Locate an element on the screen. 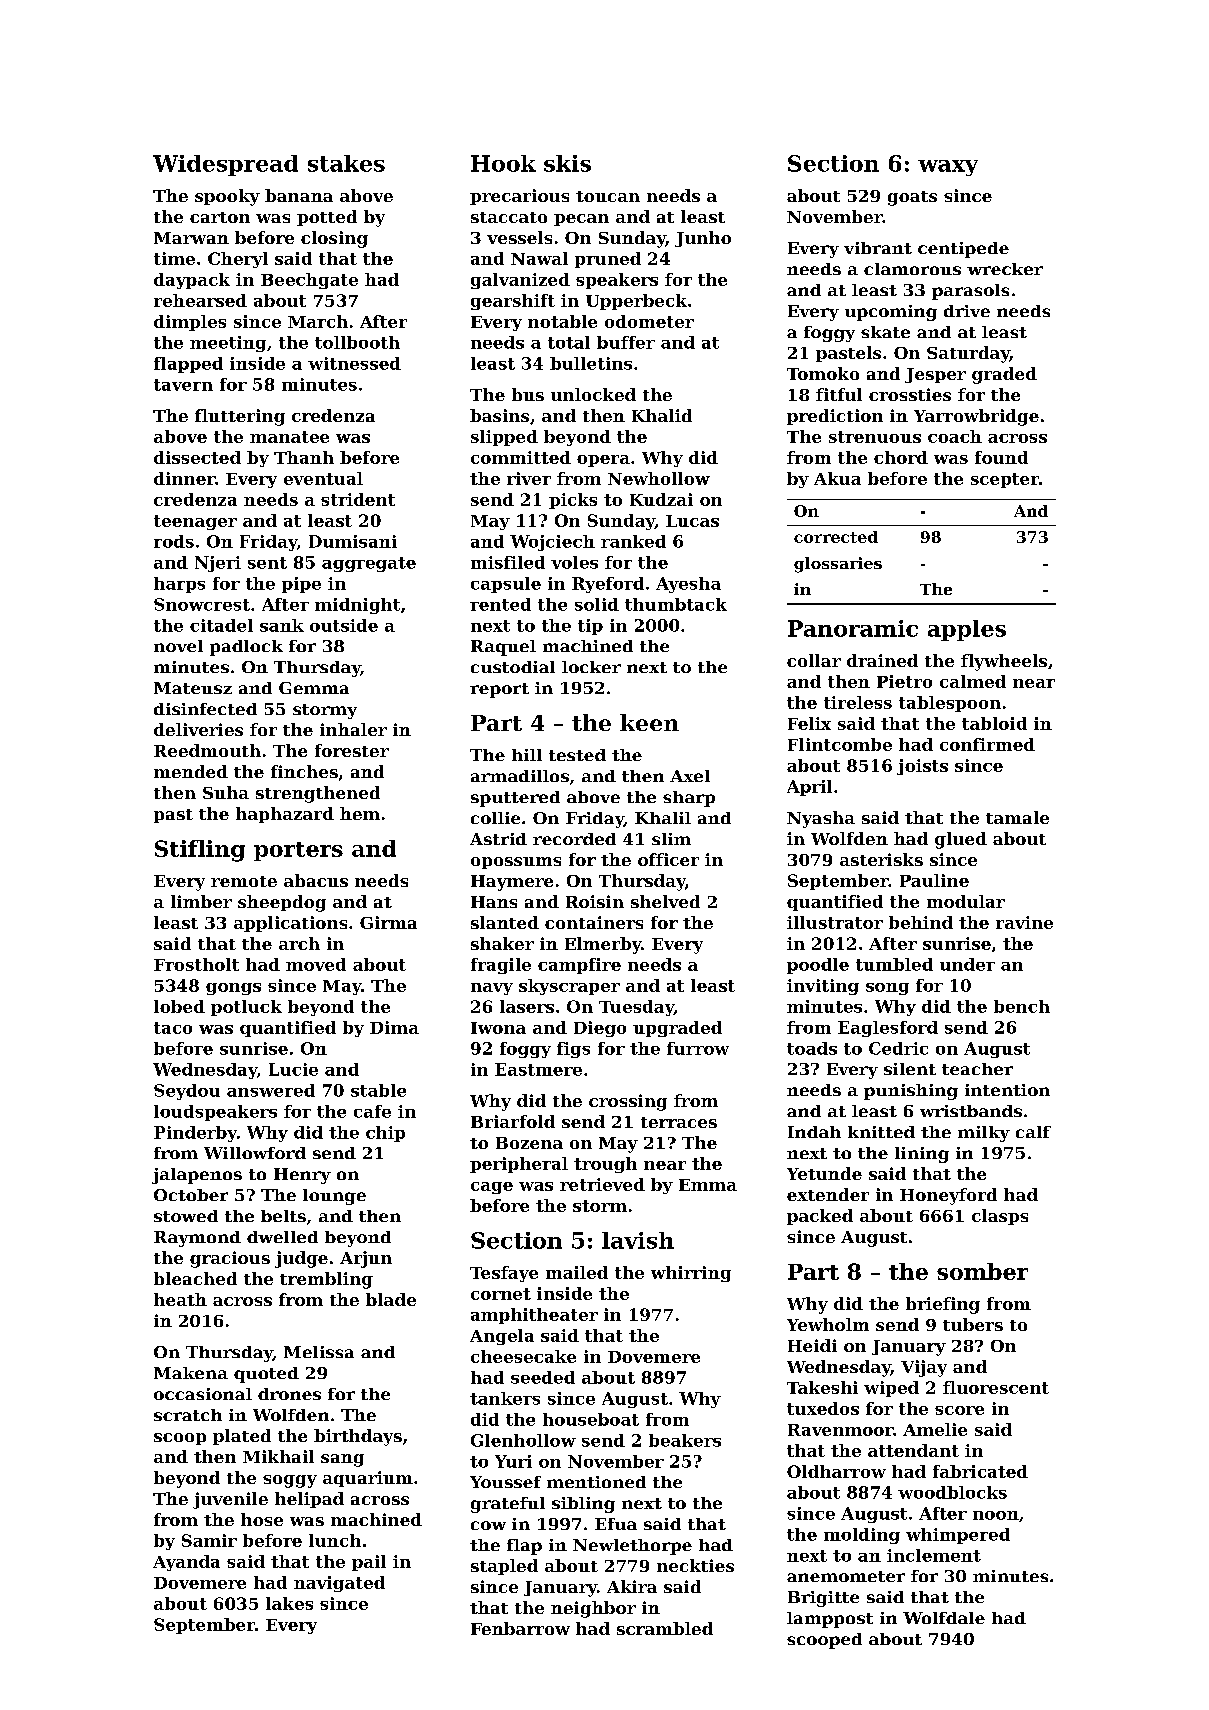 This screenshot has width=1209, height=1710. Lucie is located at coordinates (293, 1069).
